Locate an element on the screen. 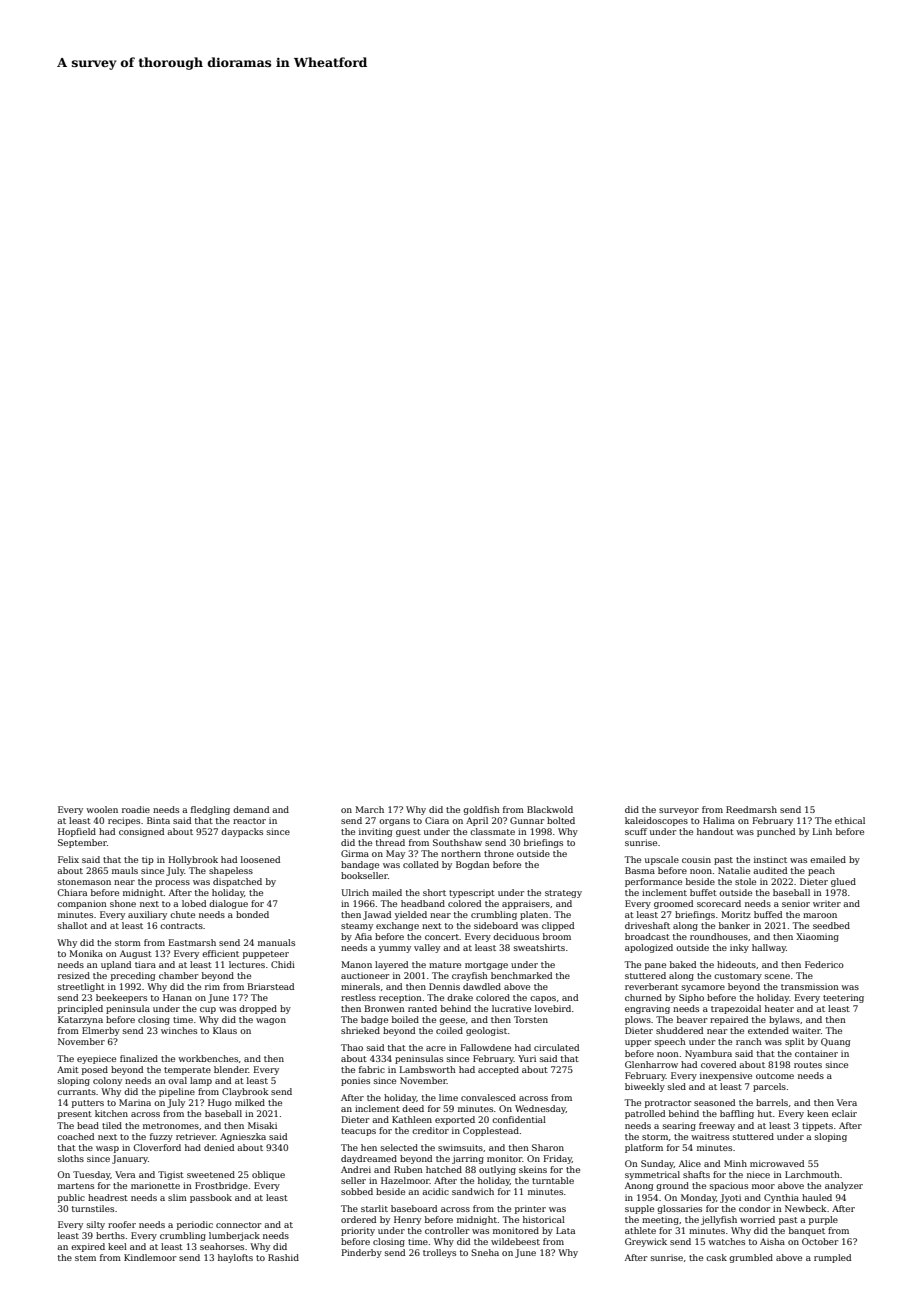 This screenshot has height=1308, width=924. Lambsworth is located at coordinates (428, 1069).
